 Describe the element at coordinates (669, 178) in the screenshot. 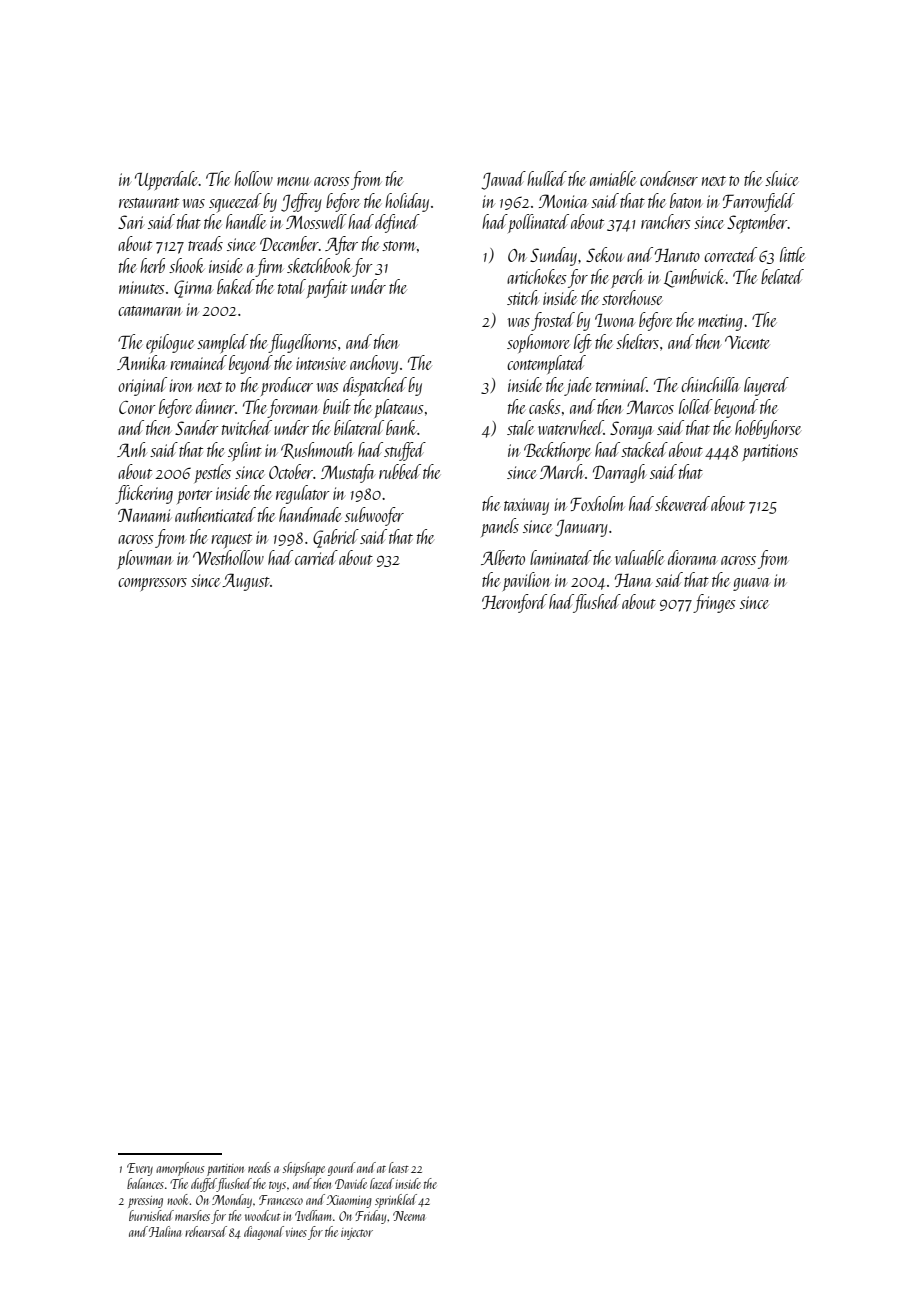

I see `condenser` at that location.
